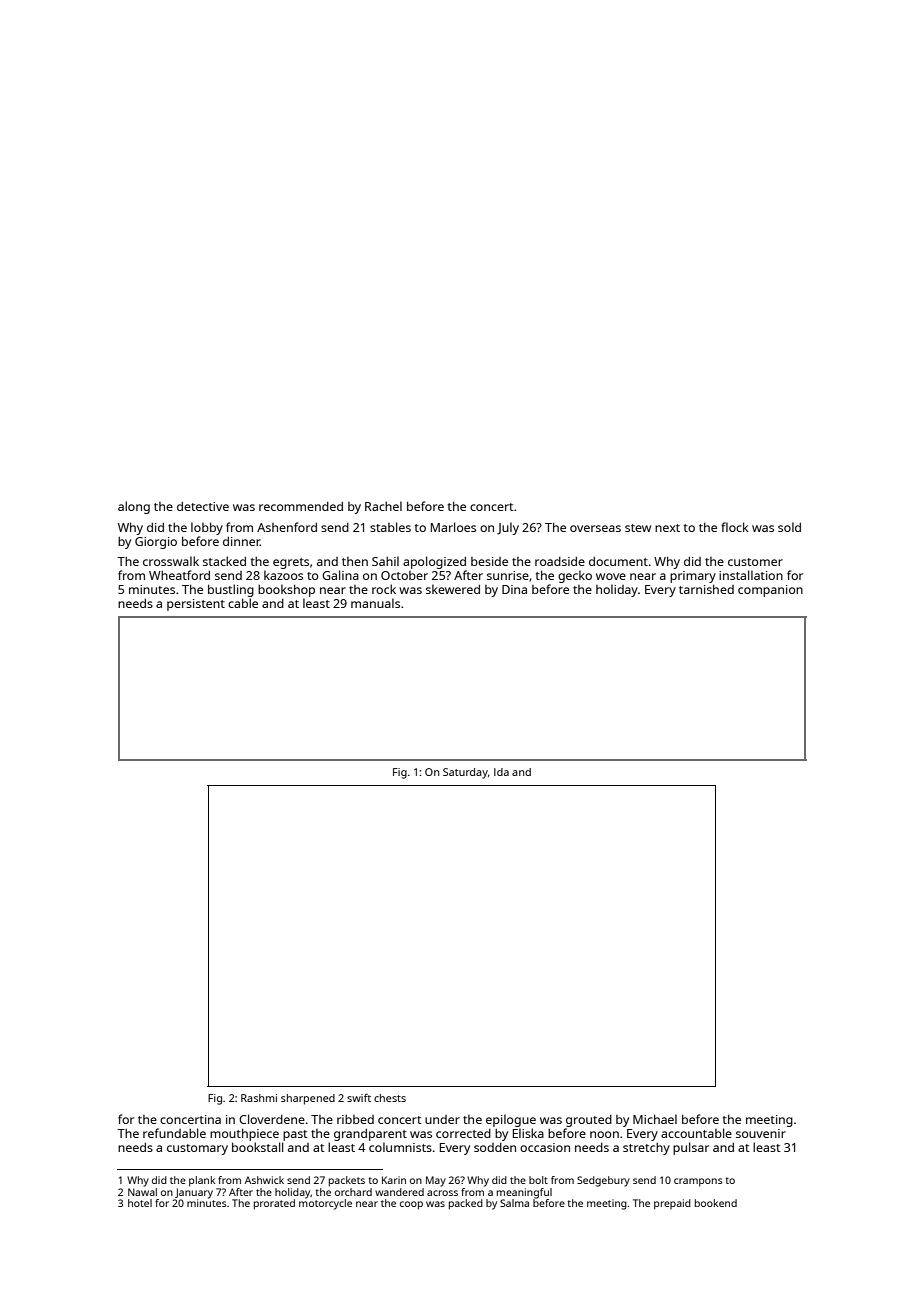 Image resolution: width=924 pixels, height=1308 pixels. Describe the element at coordinates (390, 1098) in the document. I see `chests` at that location.
